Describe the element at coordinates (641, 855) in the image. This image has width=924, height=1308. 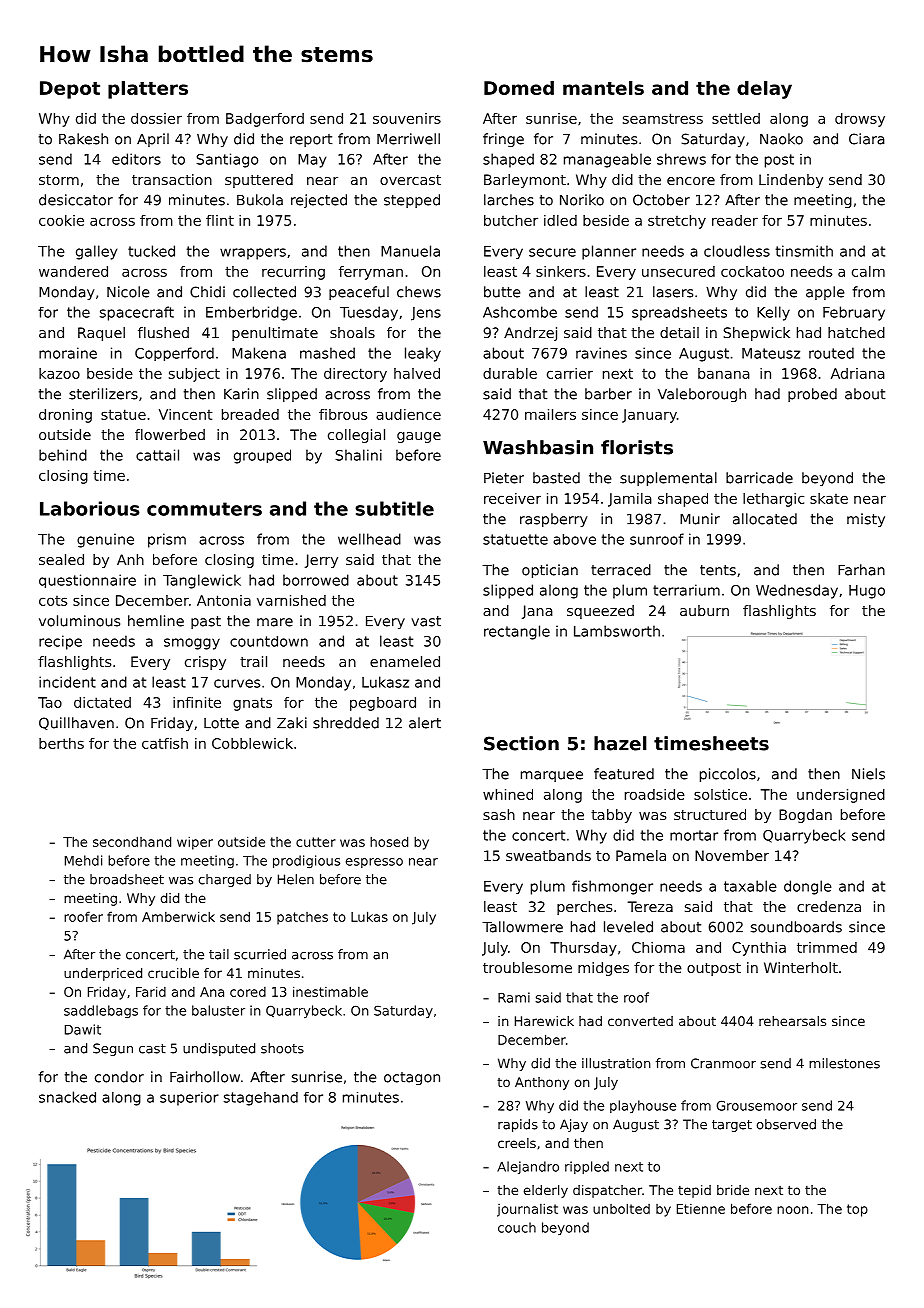
I see `Pamela` at that location.
